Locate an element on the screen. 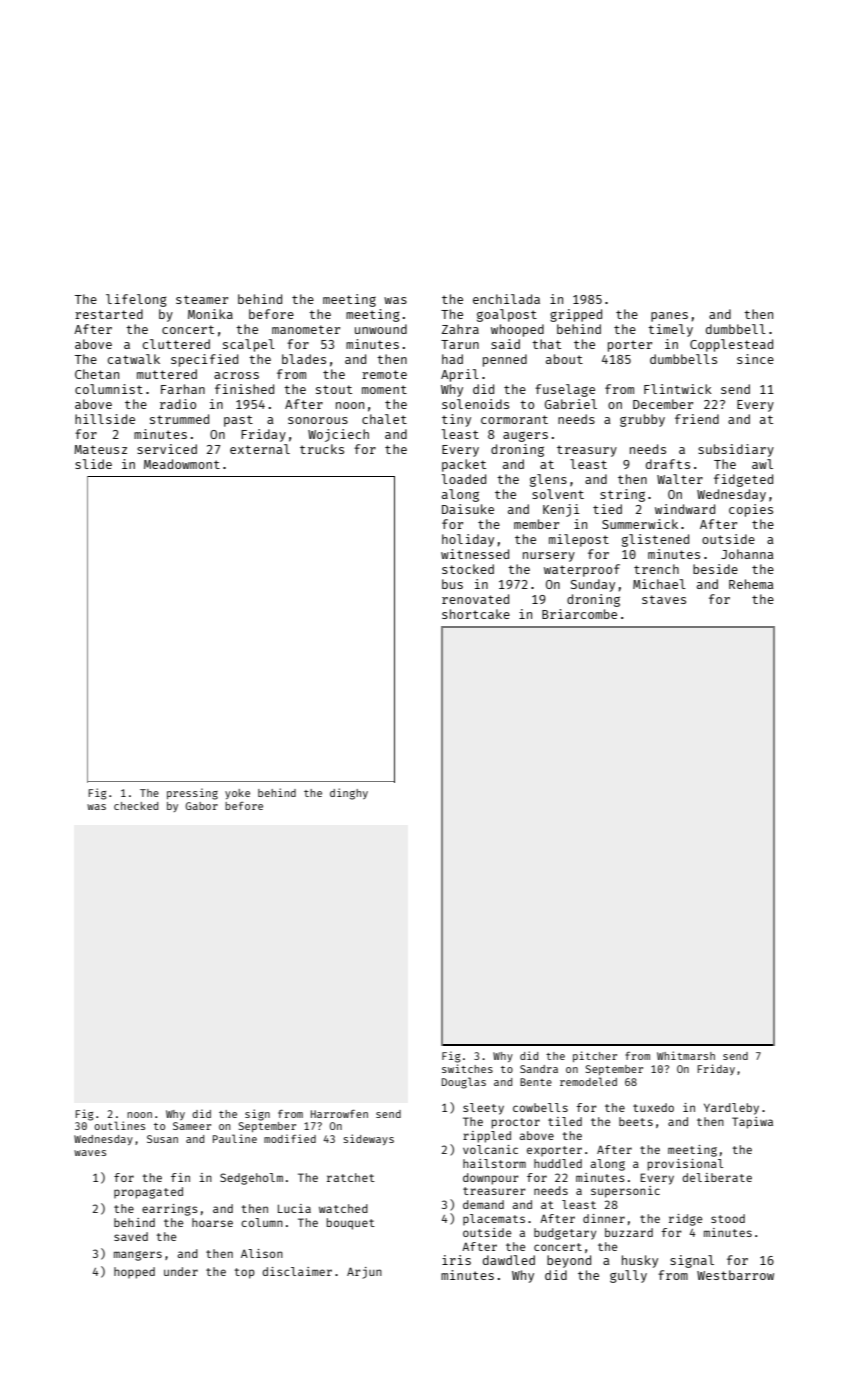 The width and height of the screenshot is (849, 1400). checked is located at coordinates (136, 806).
